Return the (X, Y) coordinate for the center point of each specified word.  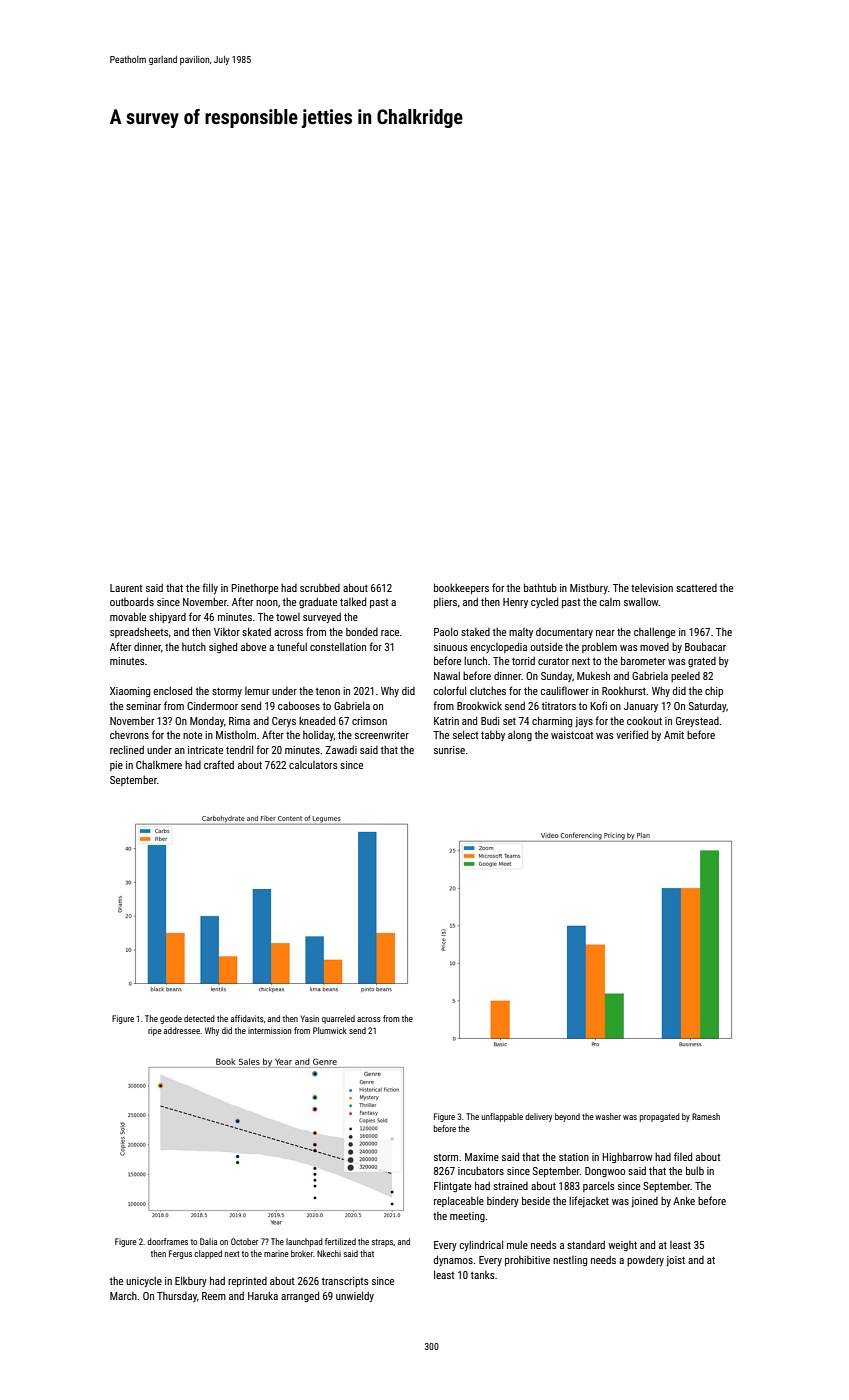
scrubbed (320, 588)
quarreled (338, 1019)
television (652, 588)
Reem (214, 1296)
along (520, 736)
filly (210, 588)
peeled (685, 677)
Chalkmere (159, 764)
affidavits (247, 1018)
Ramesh (706, 1116)
